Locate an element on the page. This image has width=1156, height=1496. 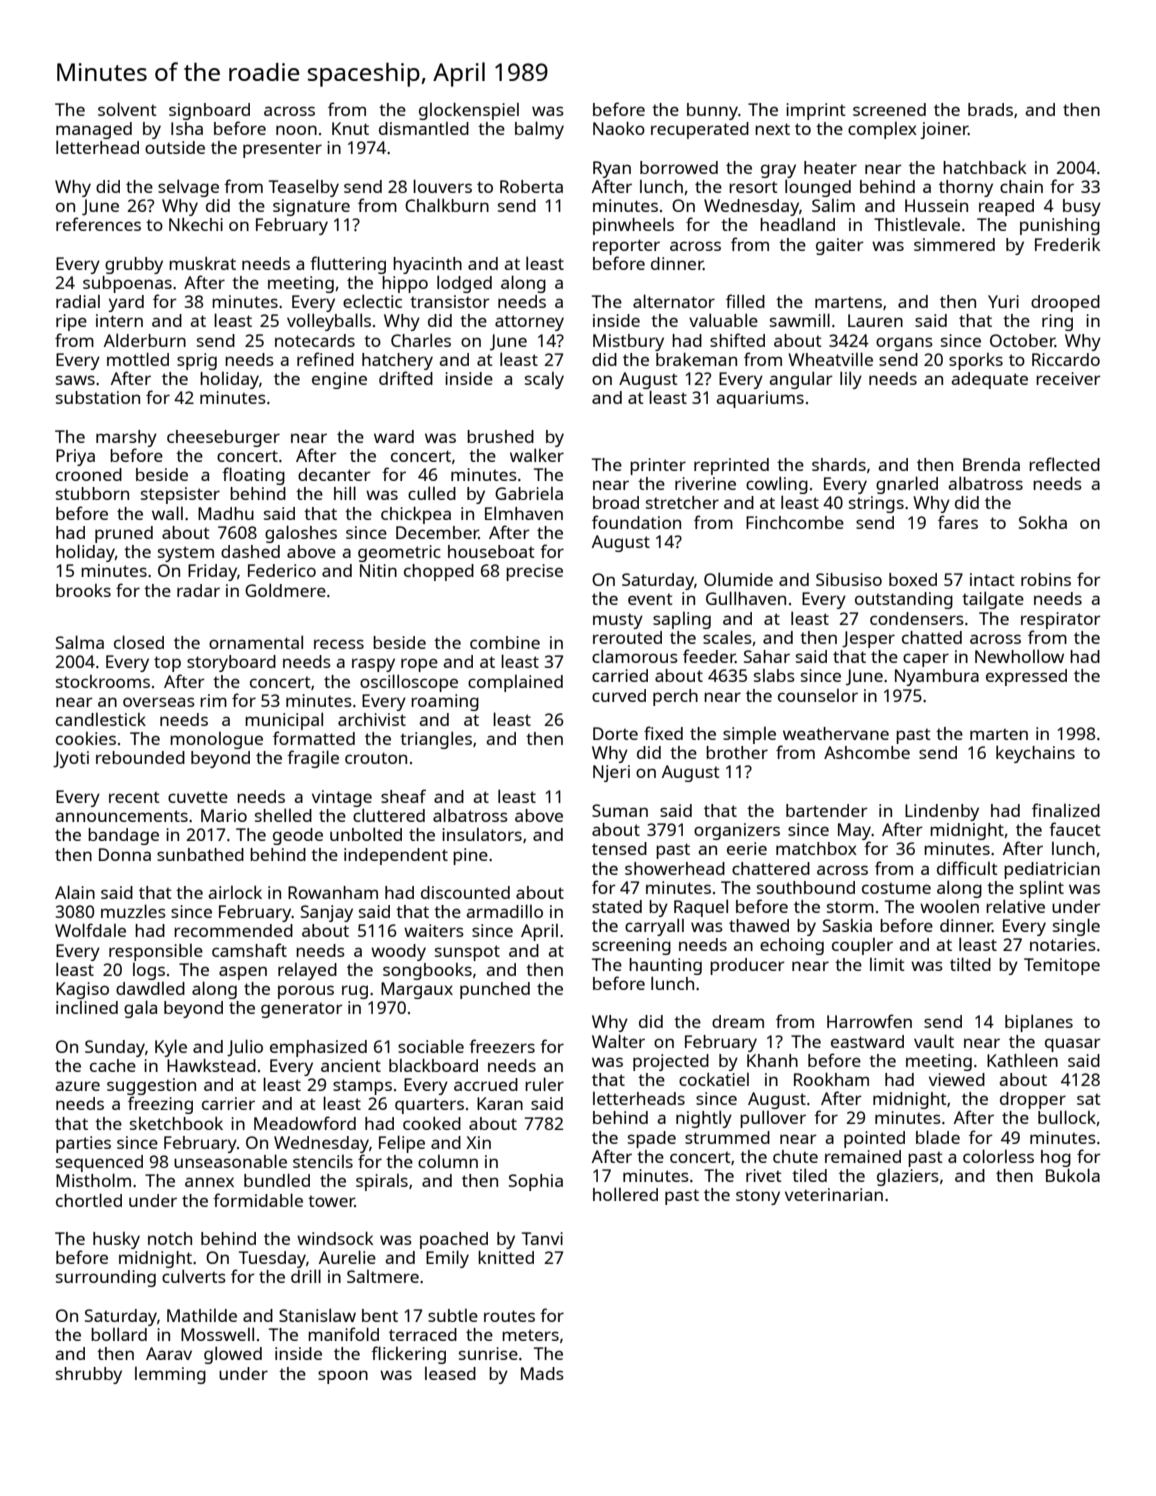
matchbox is located at coordinates (816, 848).
